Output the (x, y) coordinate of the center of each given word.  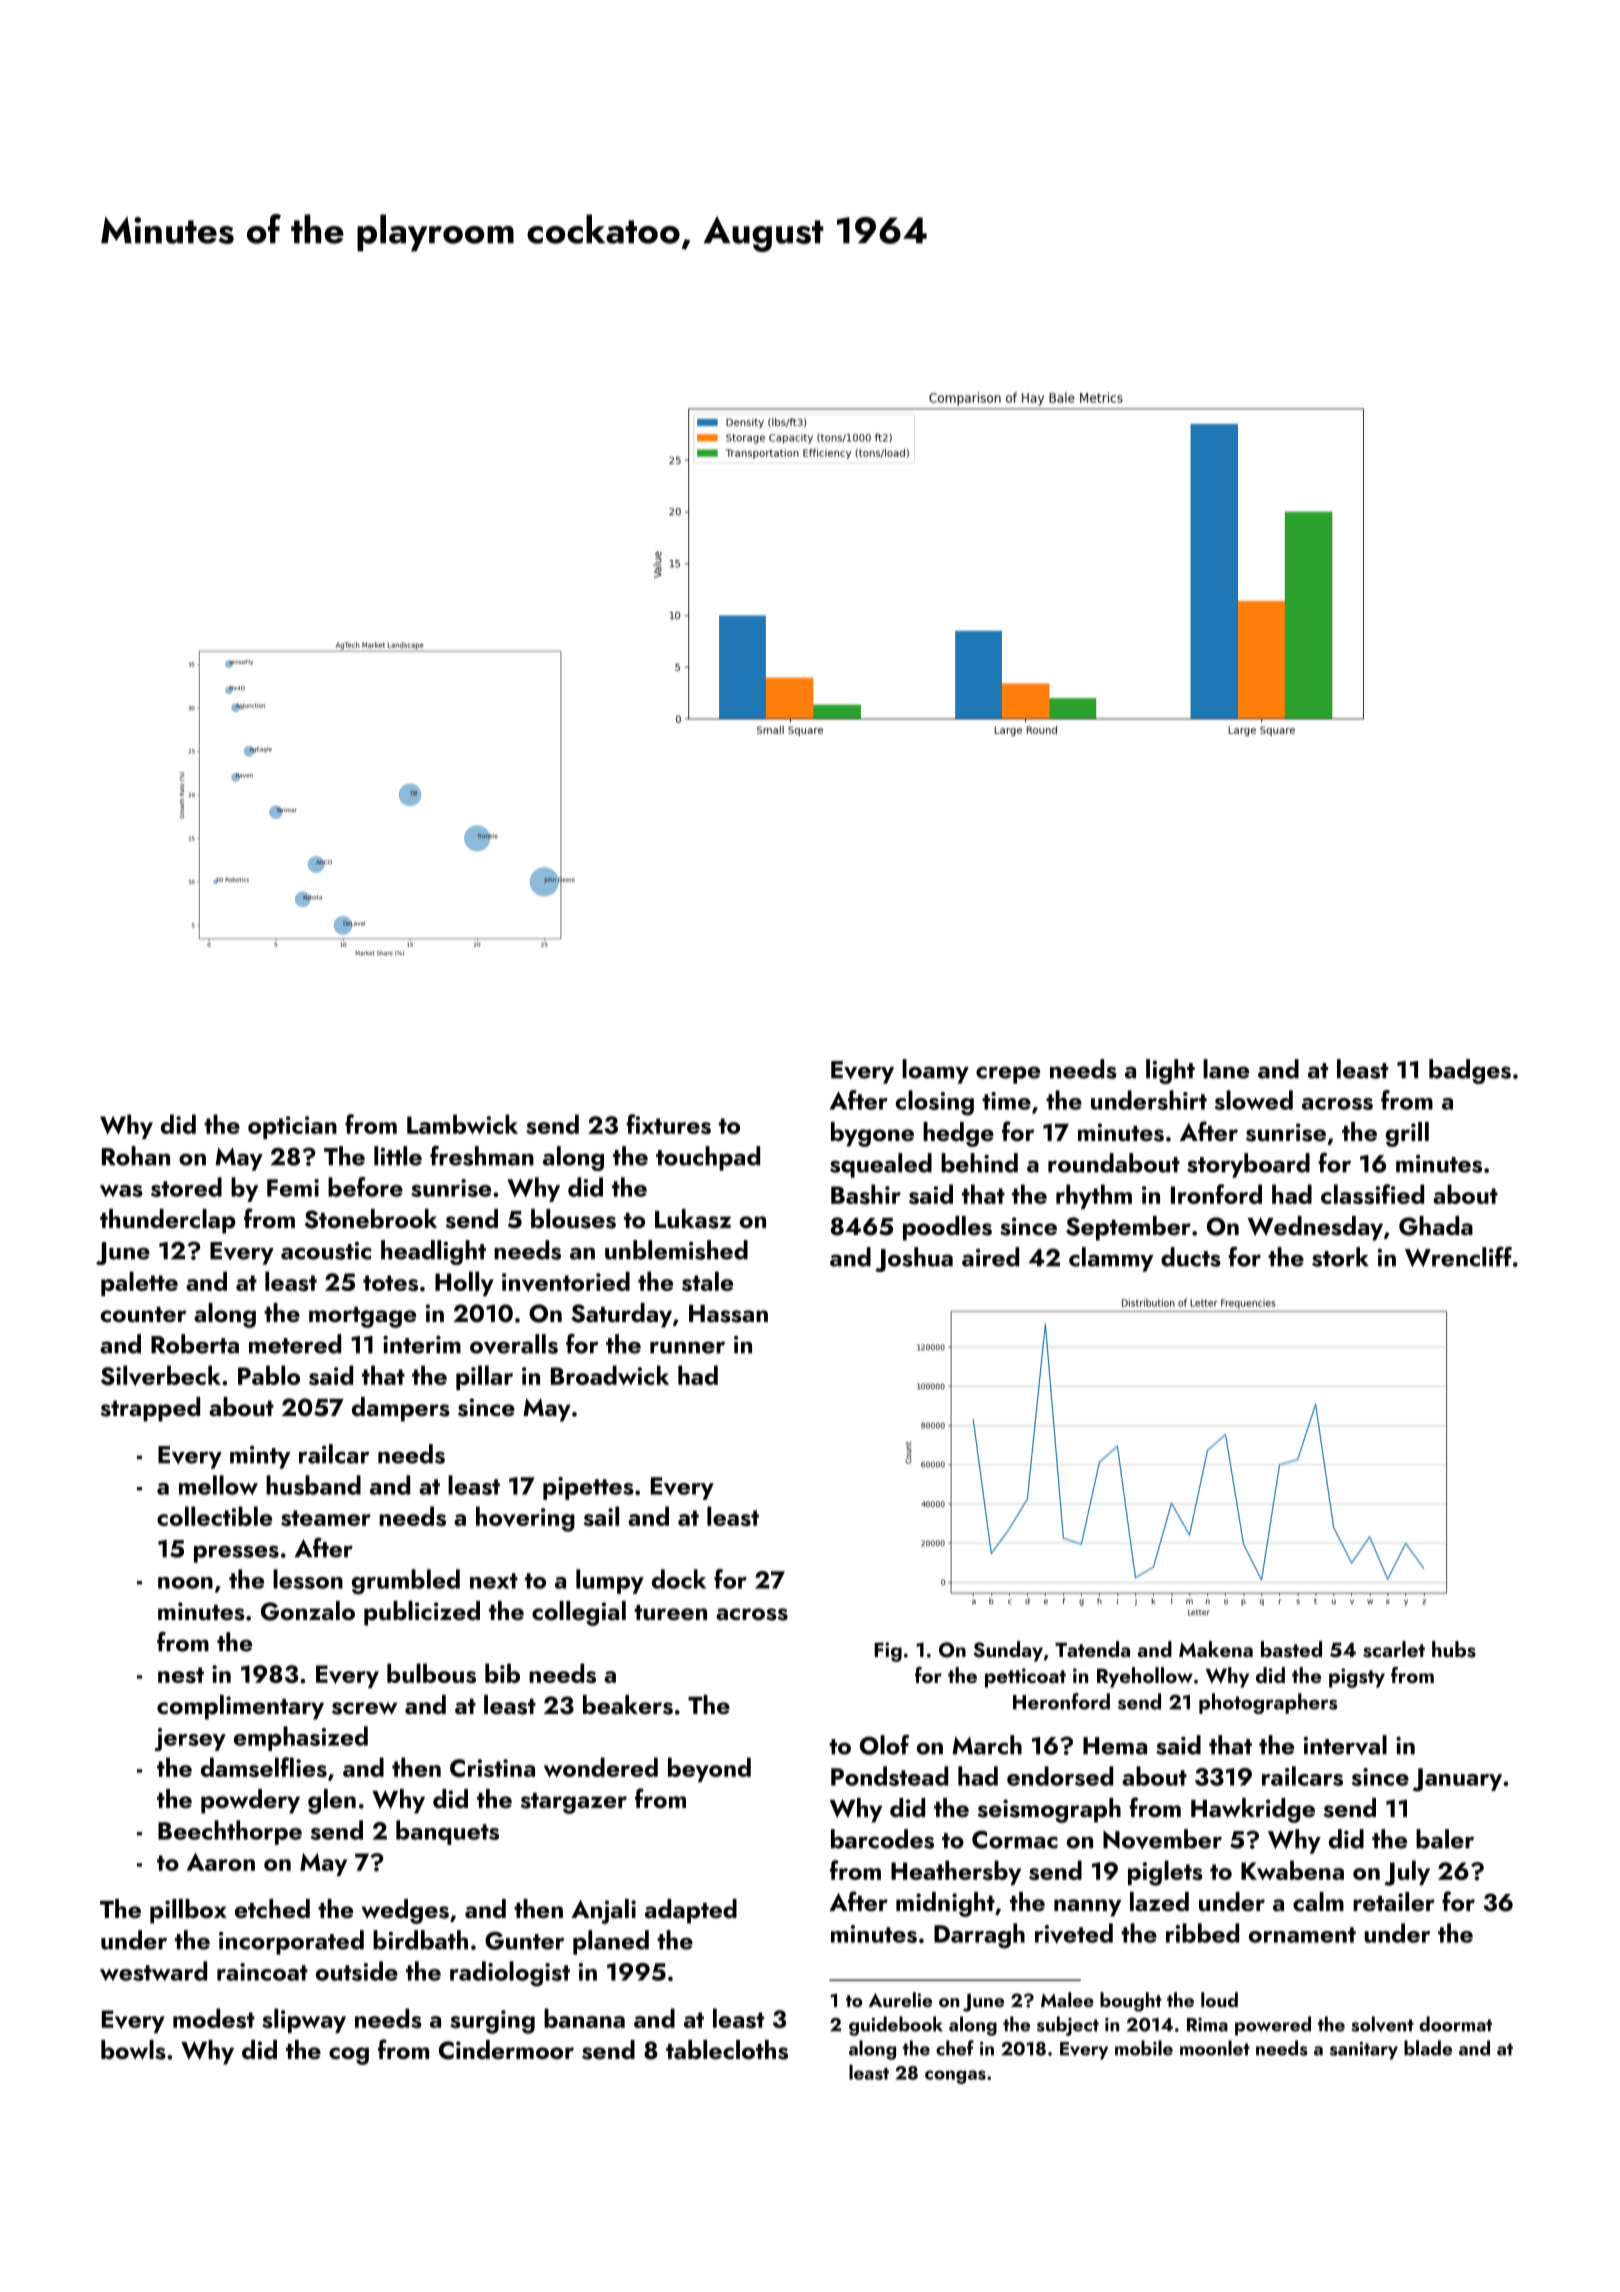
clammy (1111, 1259)
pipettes (588, 1488)
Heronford (1061, 1701)
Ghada (1436, 1226)
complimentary (240, 1707)
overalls (514, 1344)
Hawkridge (1253, 1810)
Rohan (136, 1156)
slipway (304, 2020)
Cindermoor (506, 2050)
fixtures (668, 1124)
